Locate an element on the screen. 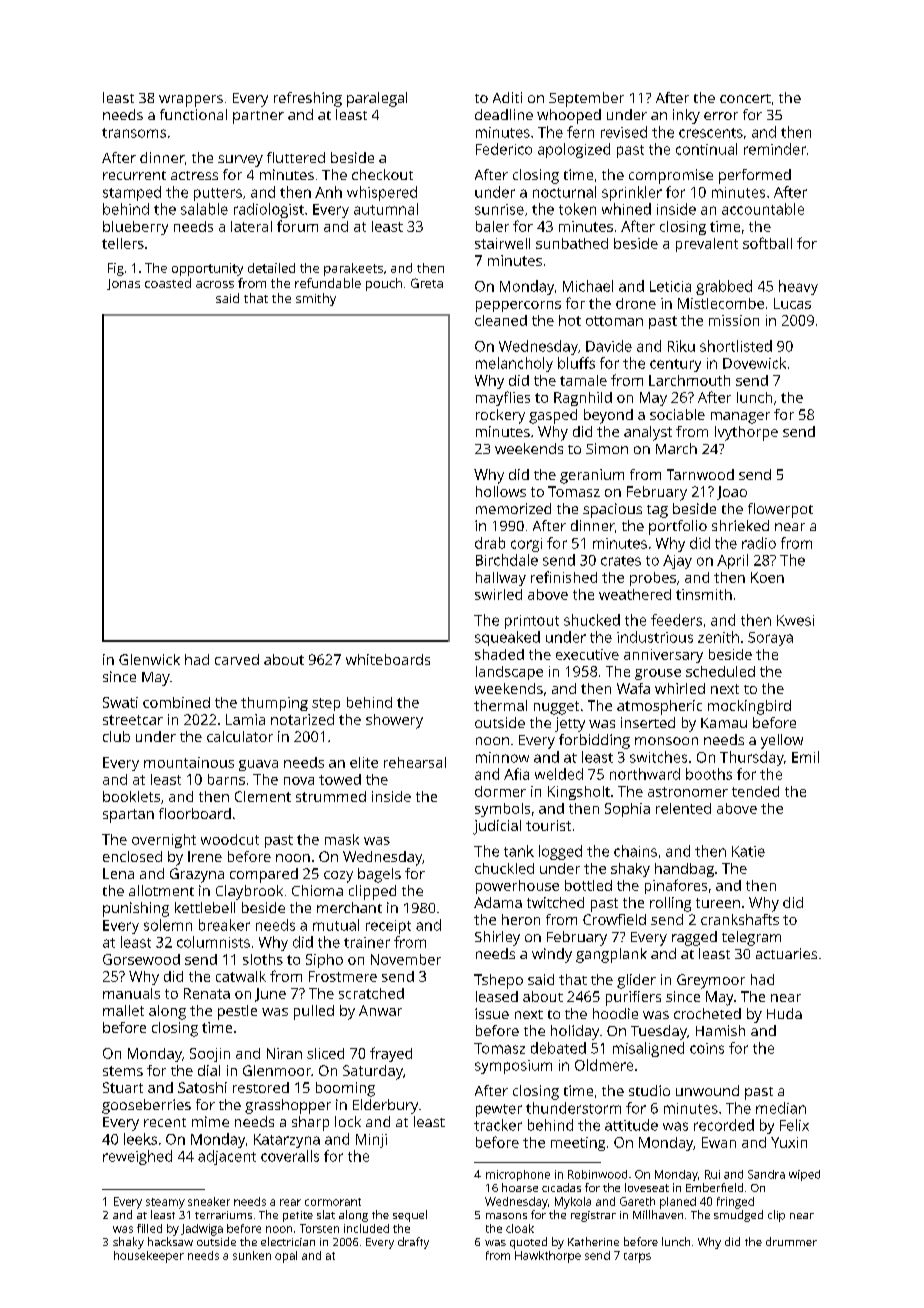 The image size is (924, 1308). pinafores is located at coordinates (676, 886).
